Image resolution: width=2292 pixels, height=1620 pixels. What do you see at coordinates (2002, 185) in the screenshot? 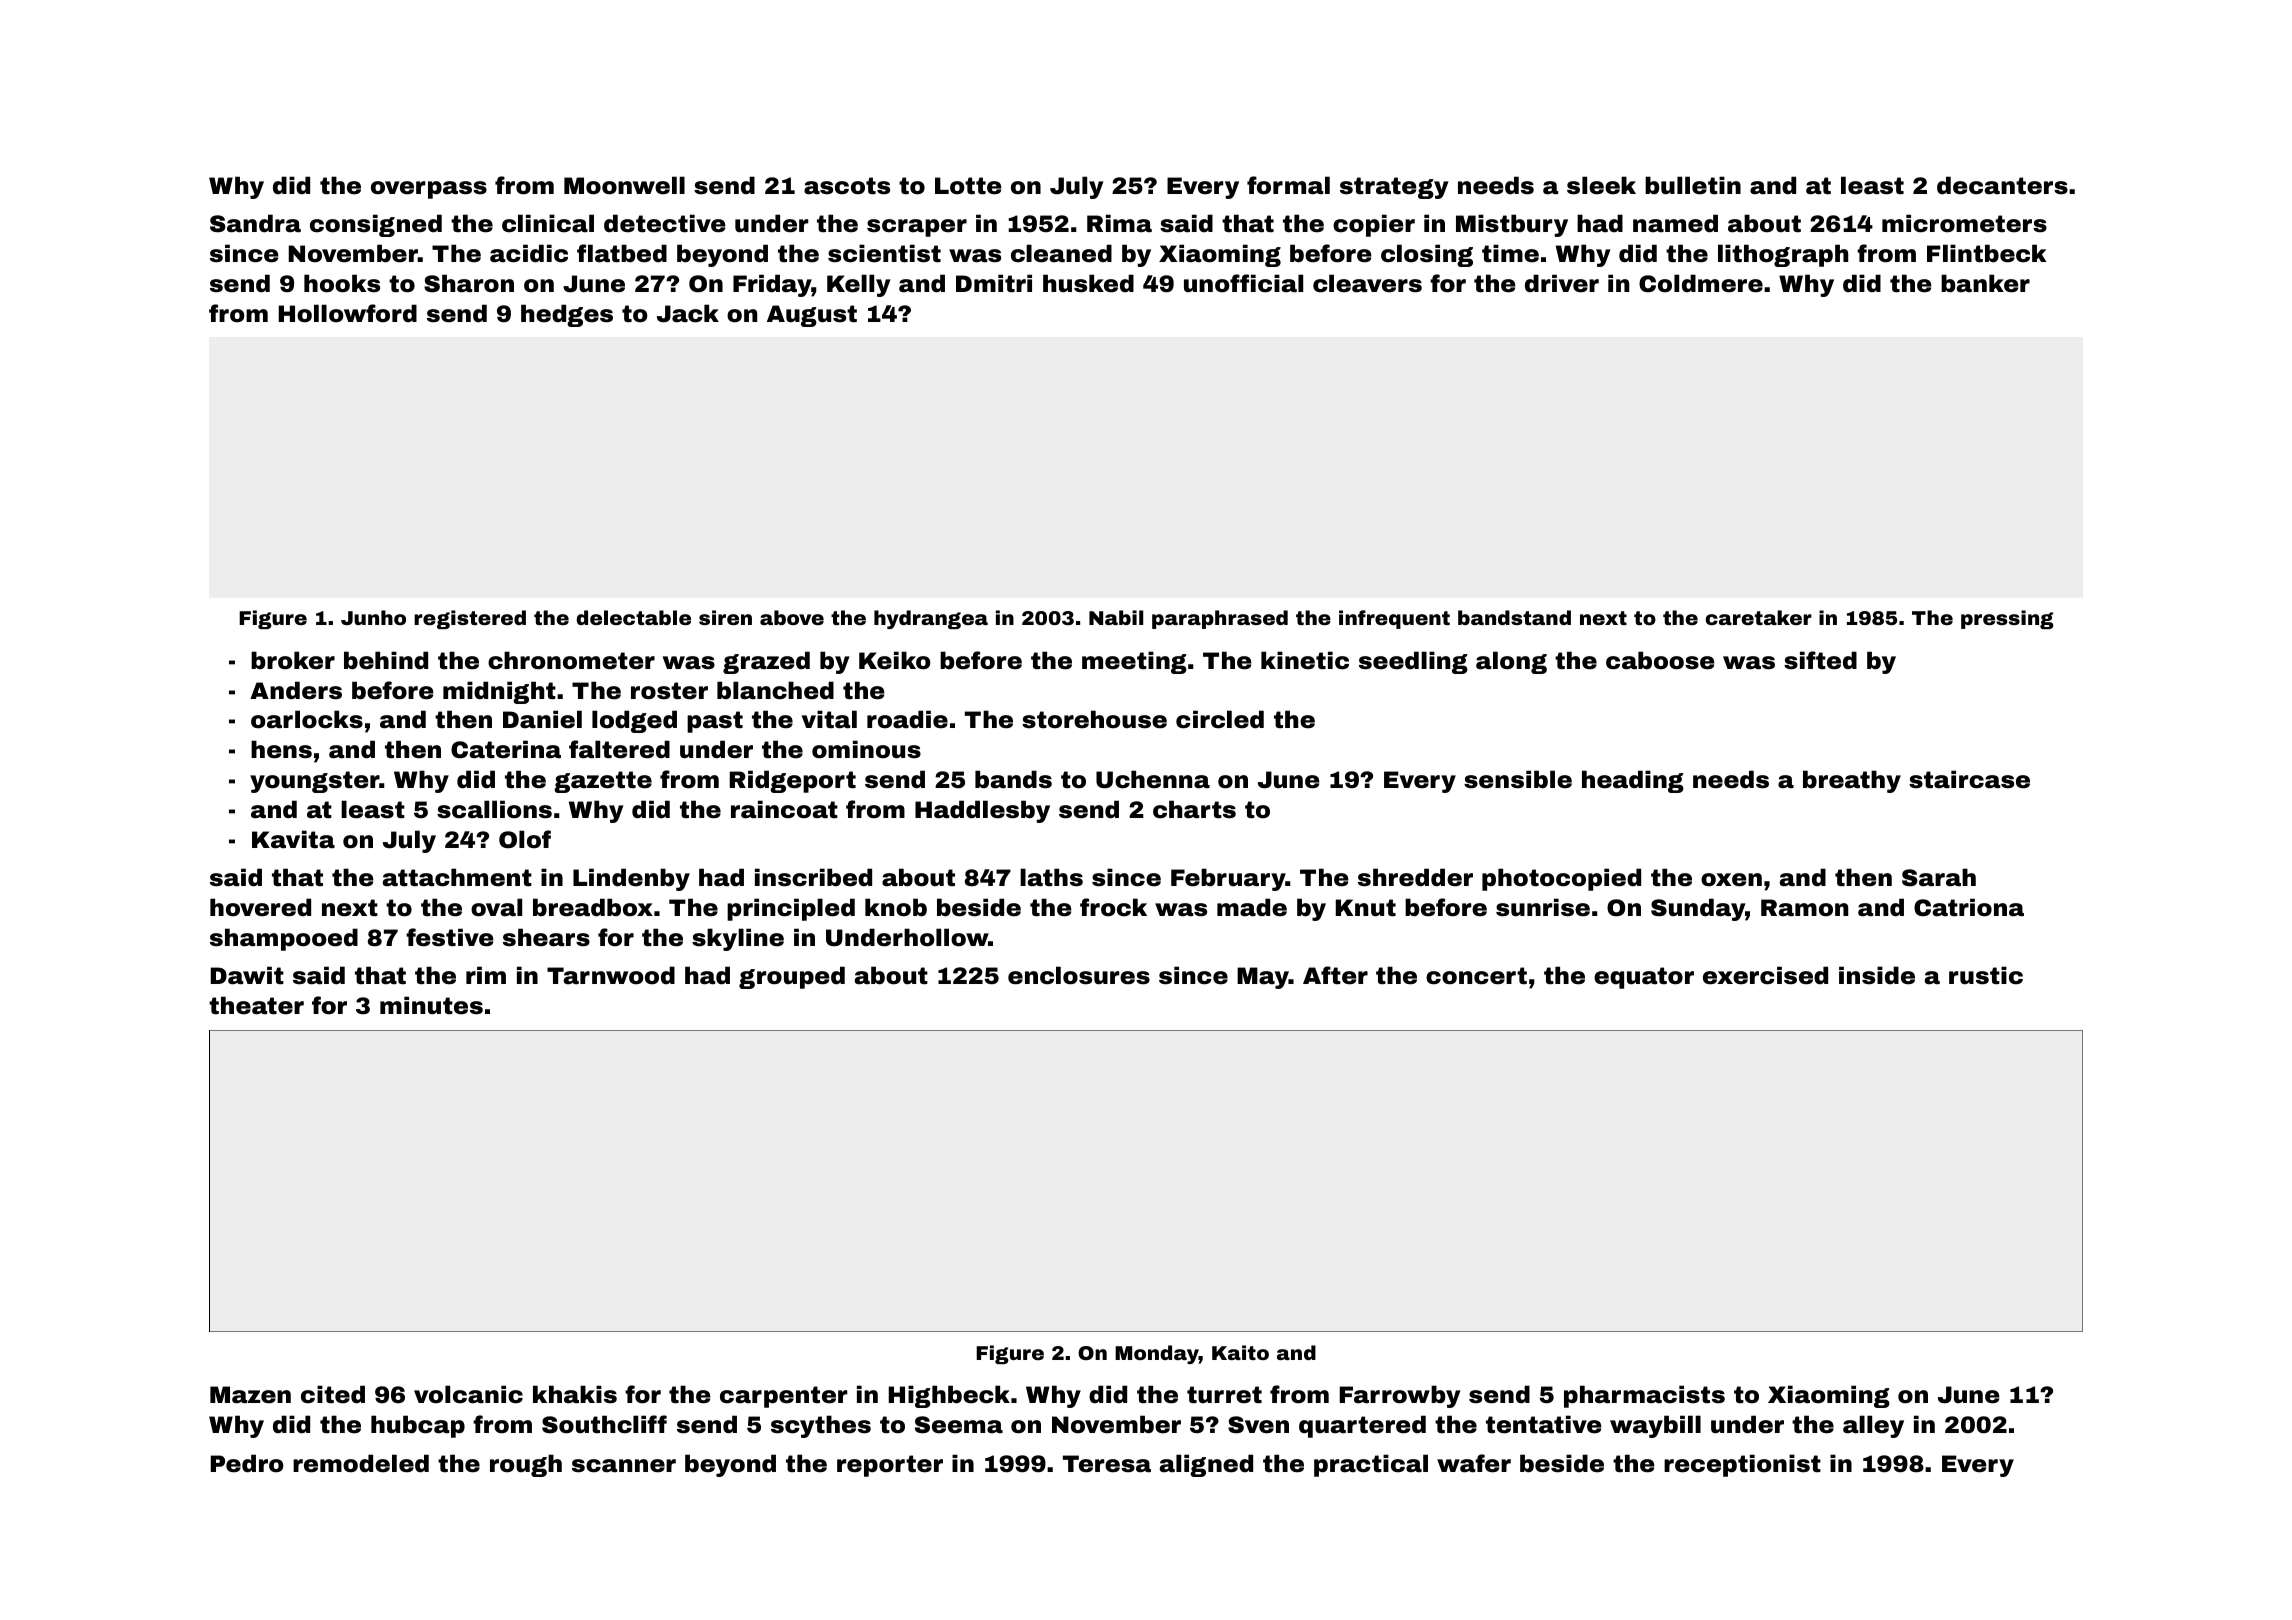
I see `decanters` at bounding box center [2002, 185].
